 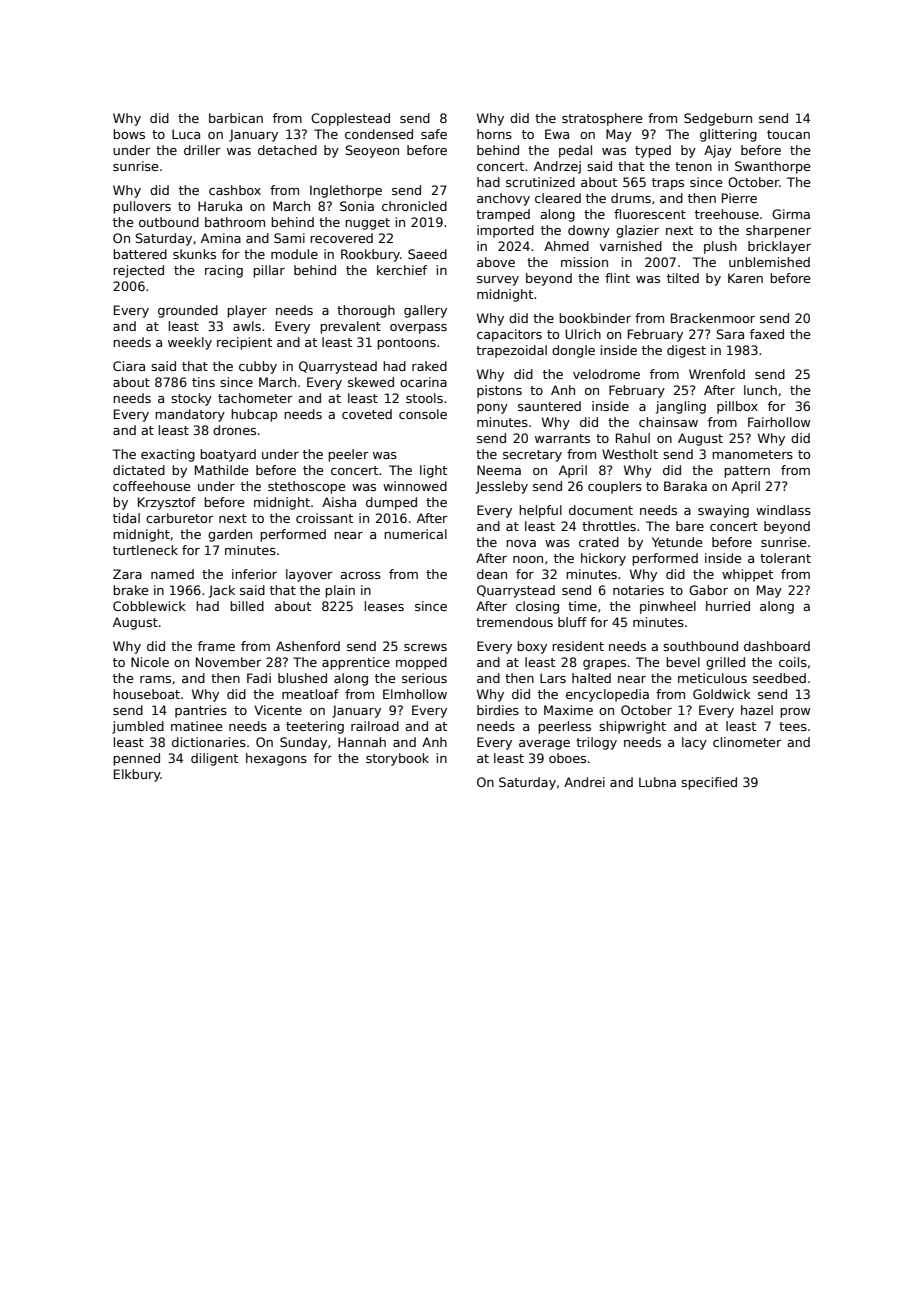 What do you see at coordinates (685, 486) in the image?
I see `Baraka` at bounding box center [685, 486].
